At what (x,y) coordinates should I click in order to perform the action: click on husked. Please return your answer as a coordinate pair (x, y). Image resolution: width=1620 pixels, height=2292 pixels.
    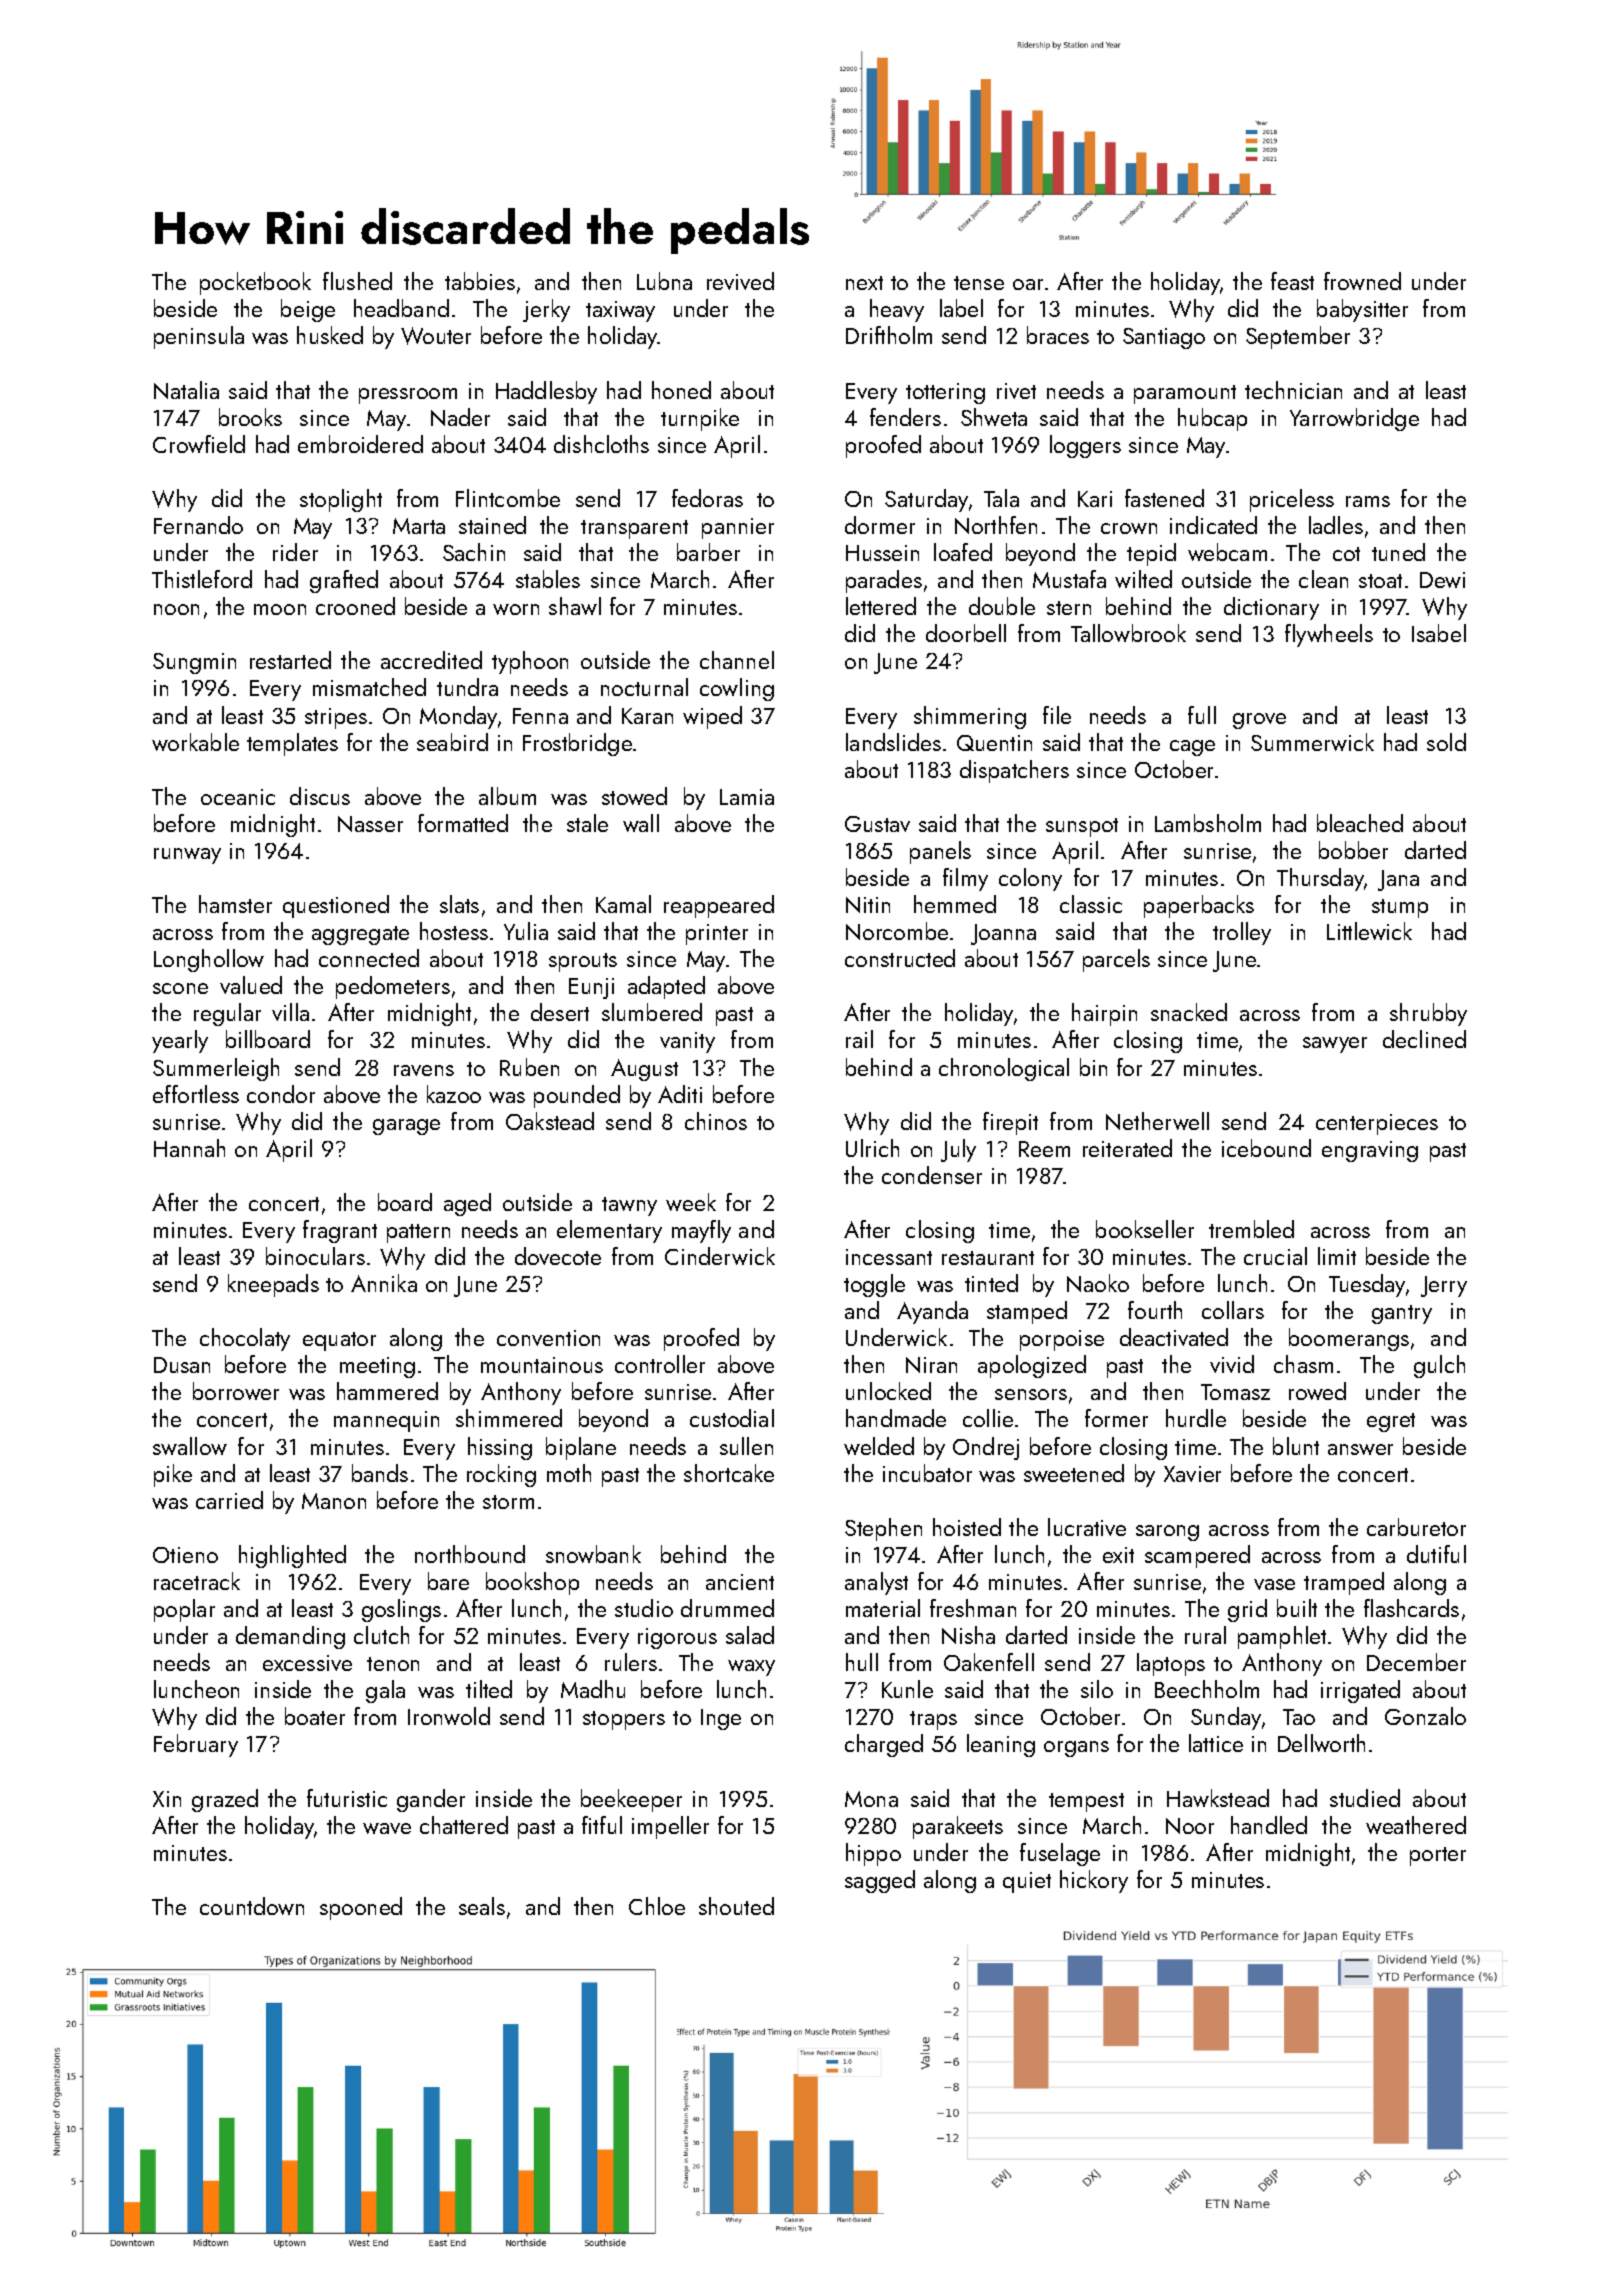
    Looking at the image, I should click on (330, 335).
